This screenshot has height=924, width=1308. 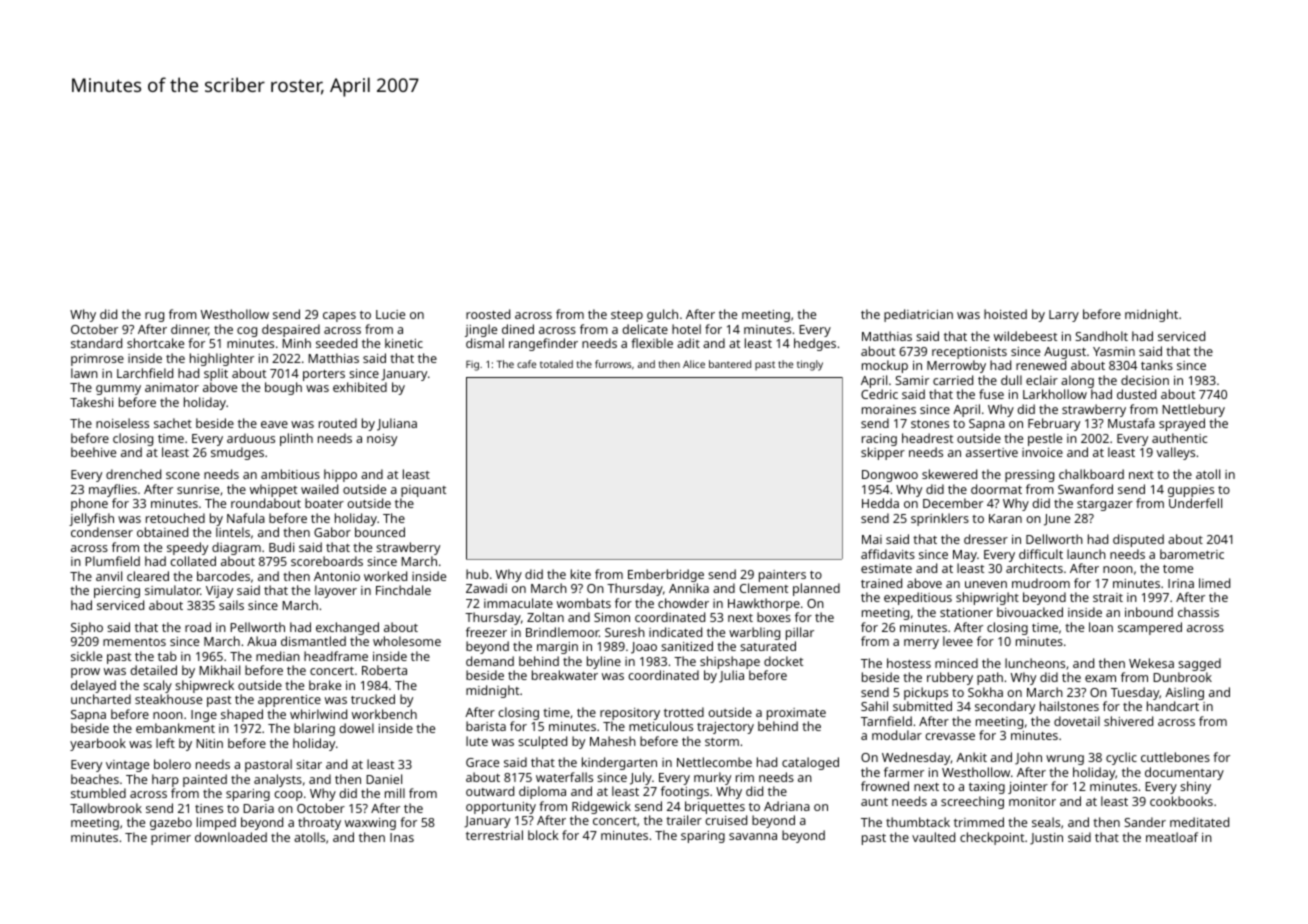 I want to click on painters, so click(x=782, y=576).
